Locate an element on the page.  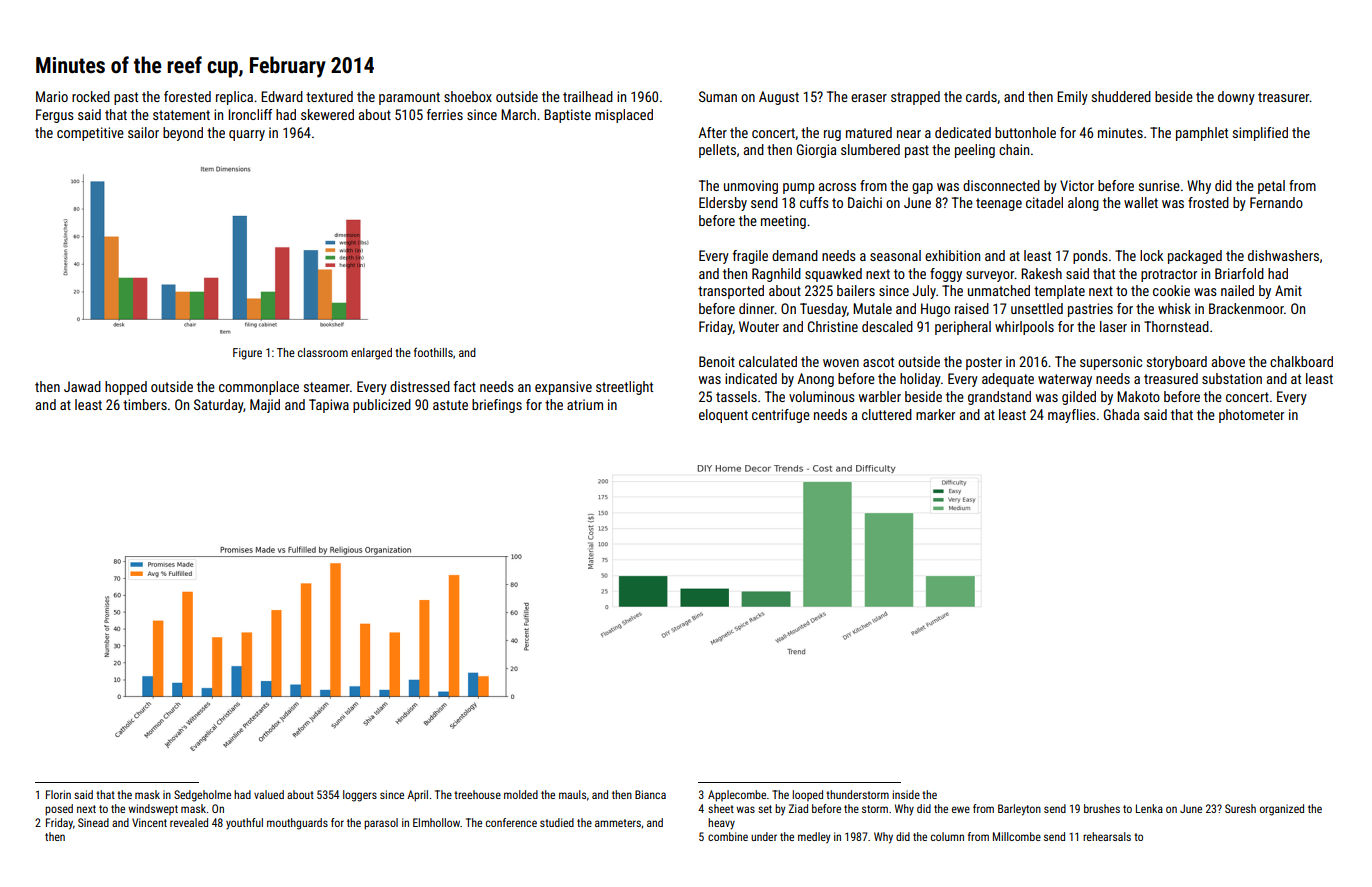
classroom is located at coordinates (323, 352).
